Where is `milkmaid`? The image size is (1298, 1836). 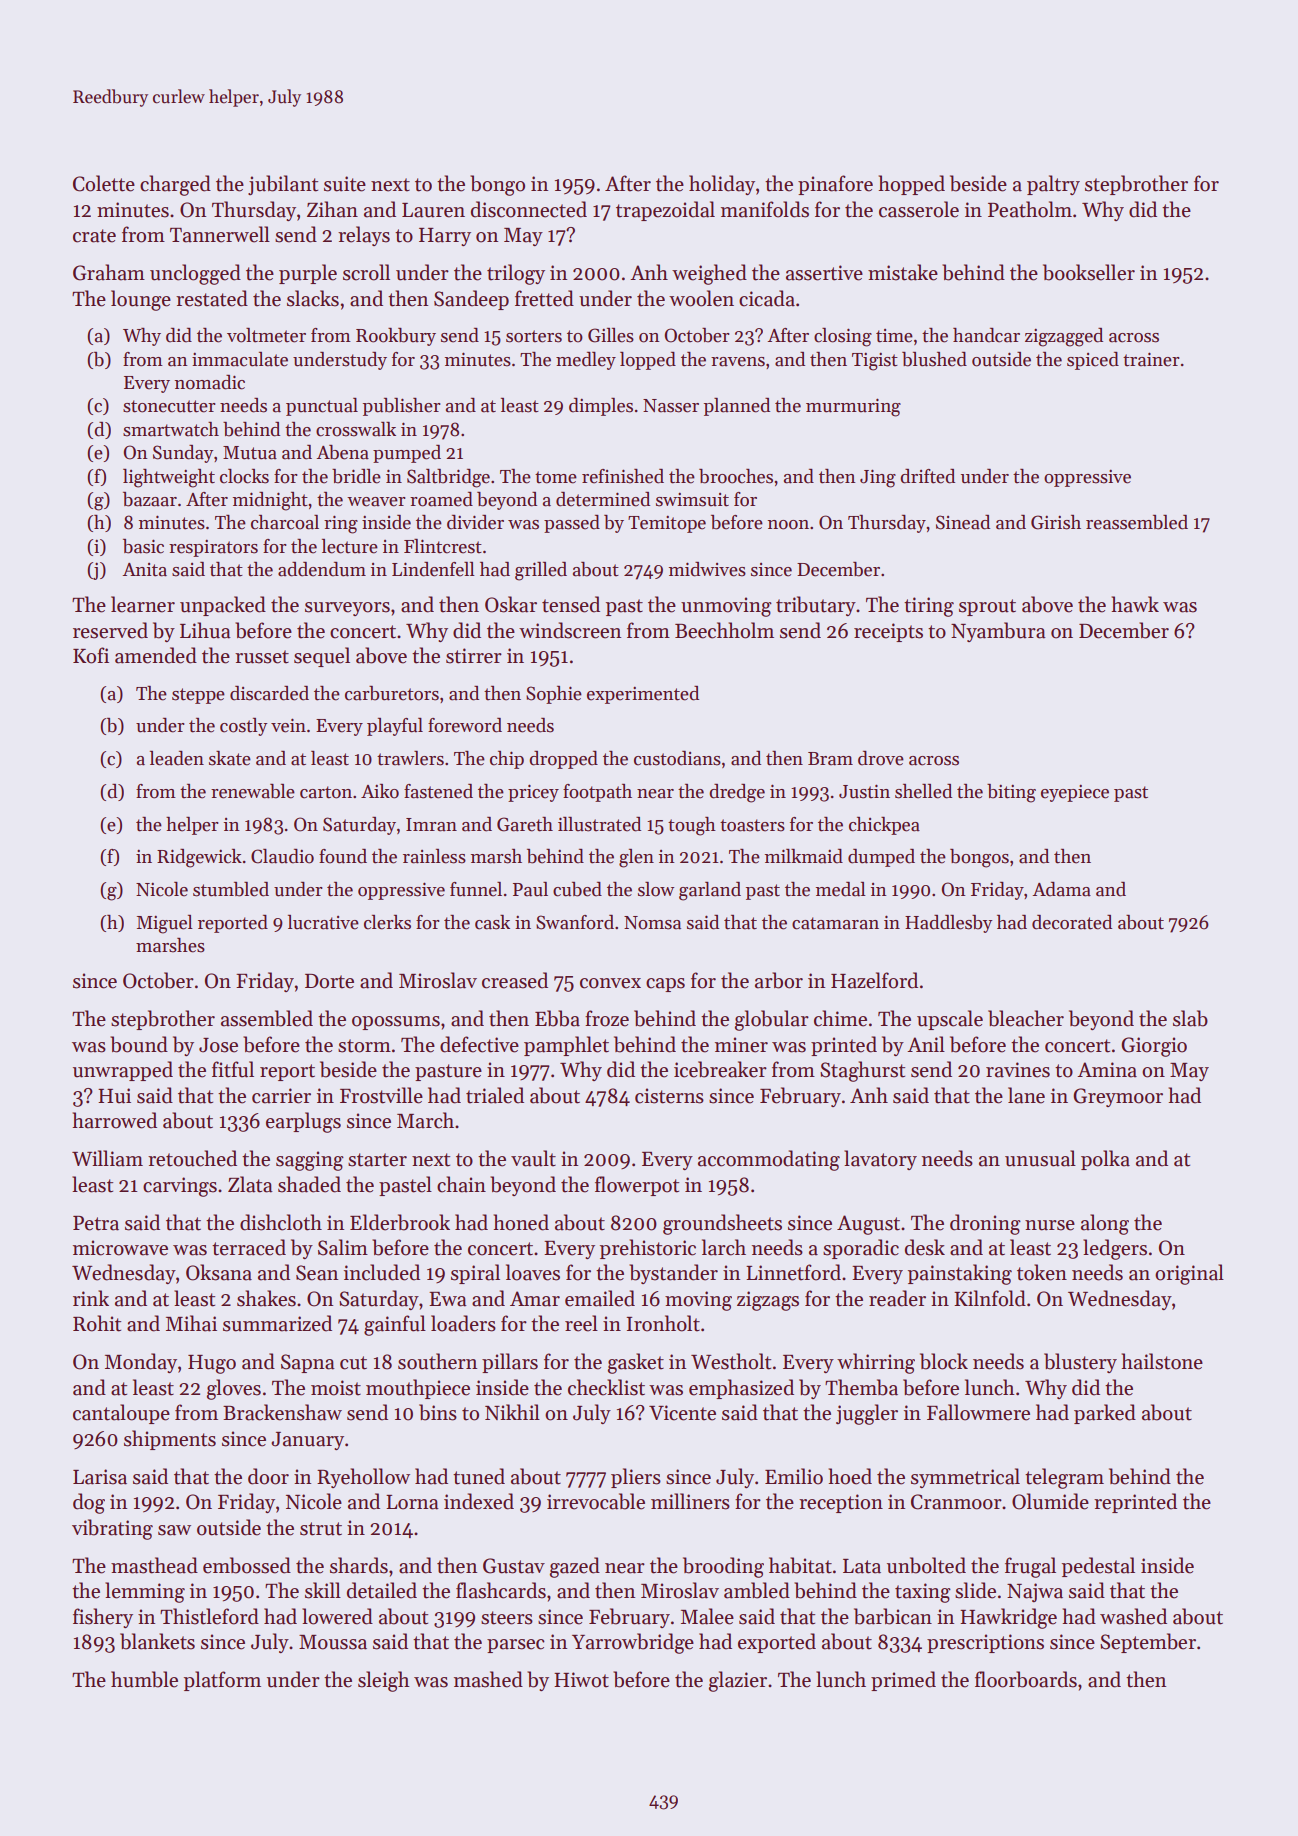 milkmaid is located at coordinates (804, 856).
